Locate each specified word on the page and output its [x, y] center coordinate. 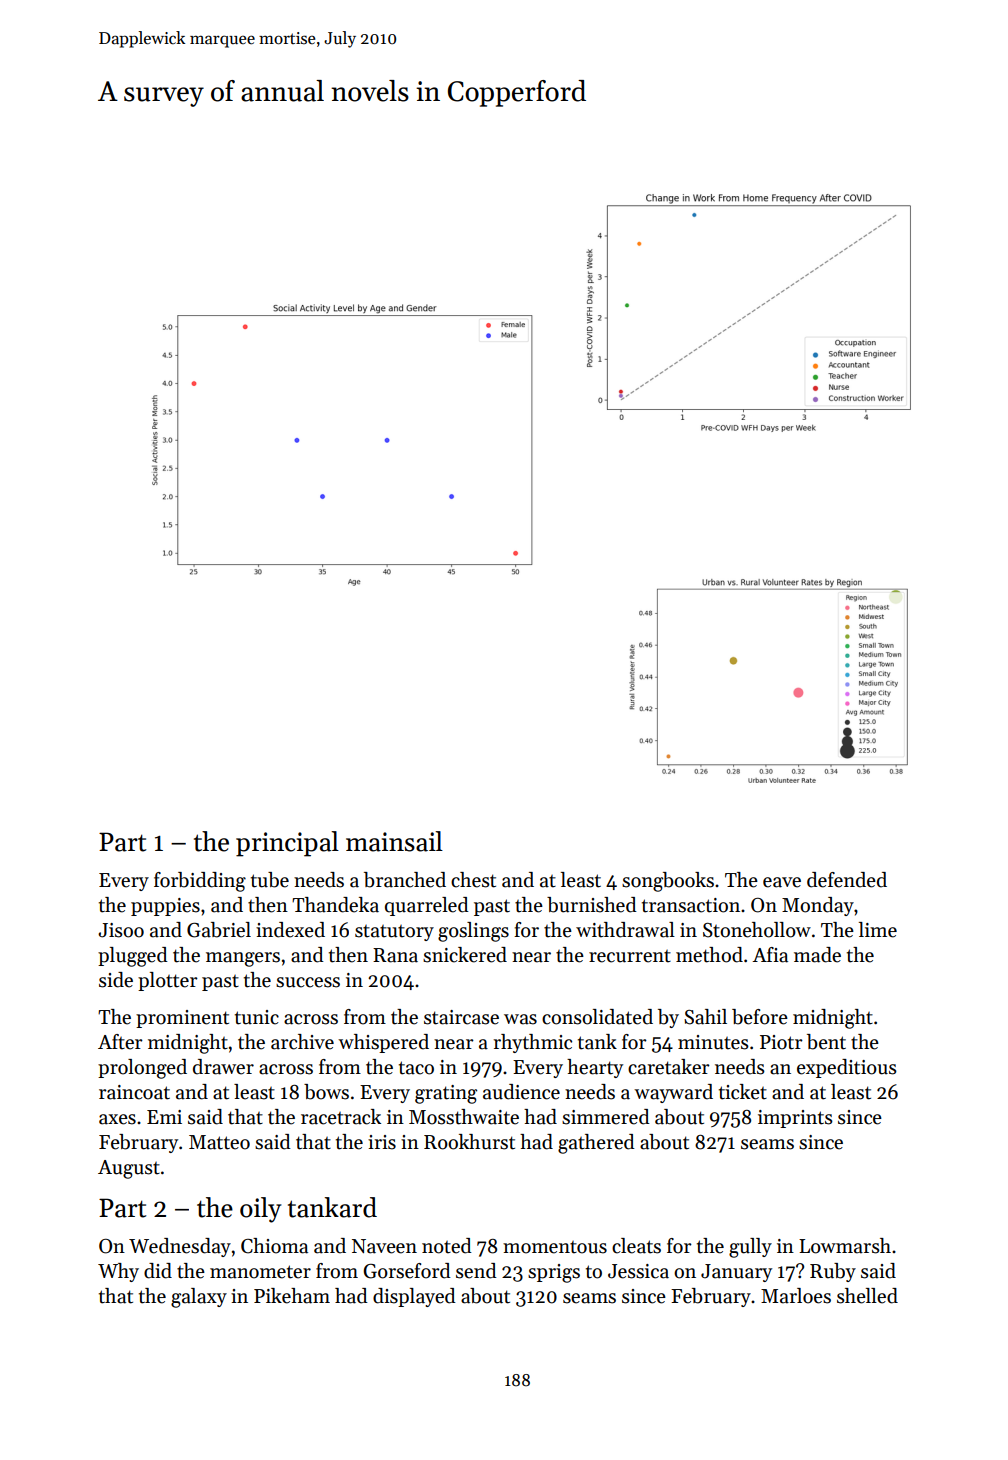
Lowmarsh [845, 1246]
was [520, 1019]
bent [826, 1042]
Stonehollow [757, 930]
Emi [164, 1117]
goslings [473, 932]
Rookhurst [469, 1142]
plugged [133, 957]
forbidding [200, 882]
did [158, 1271]
